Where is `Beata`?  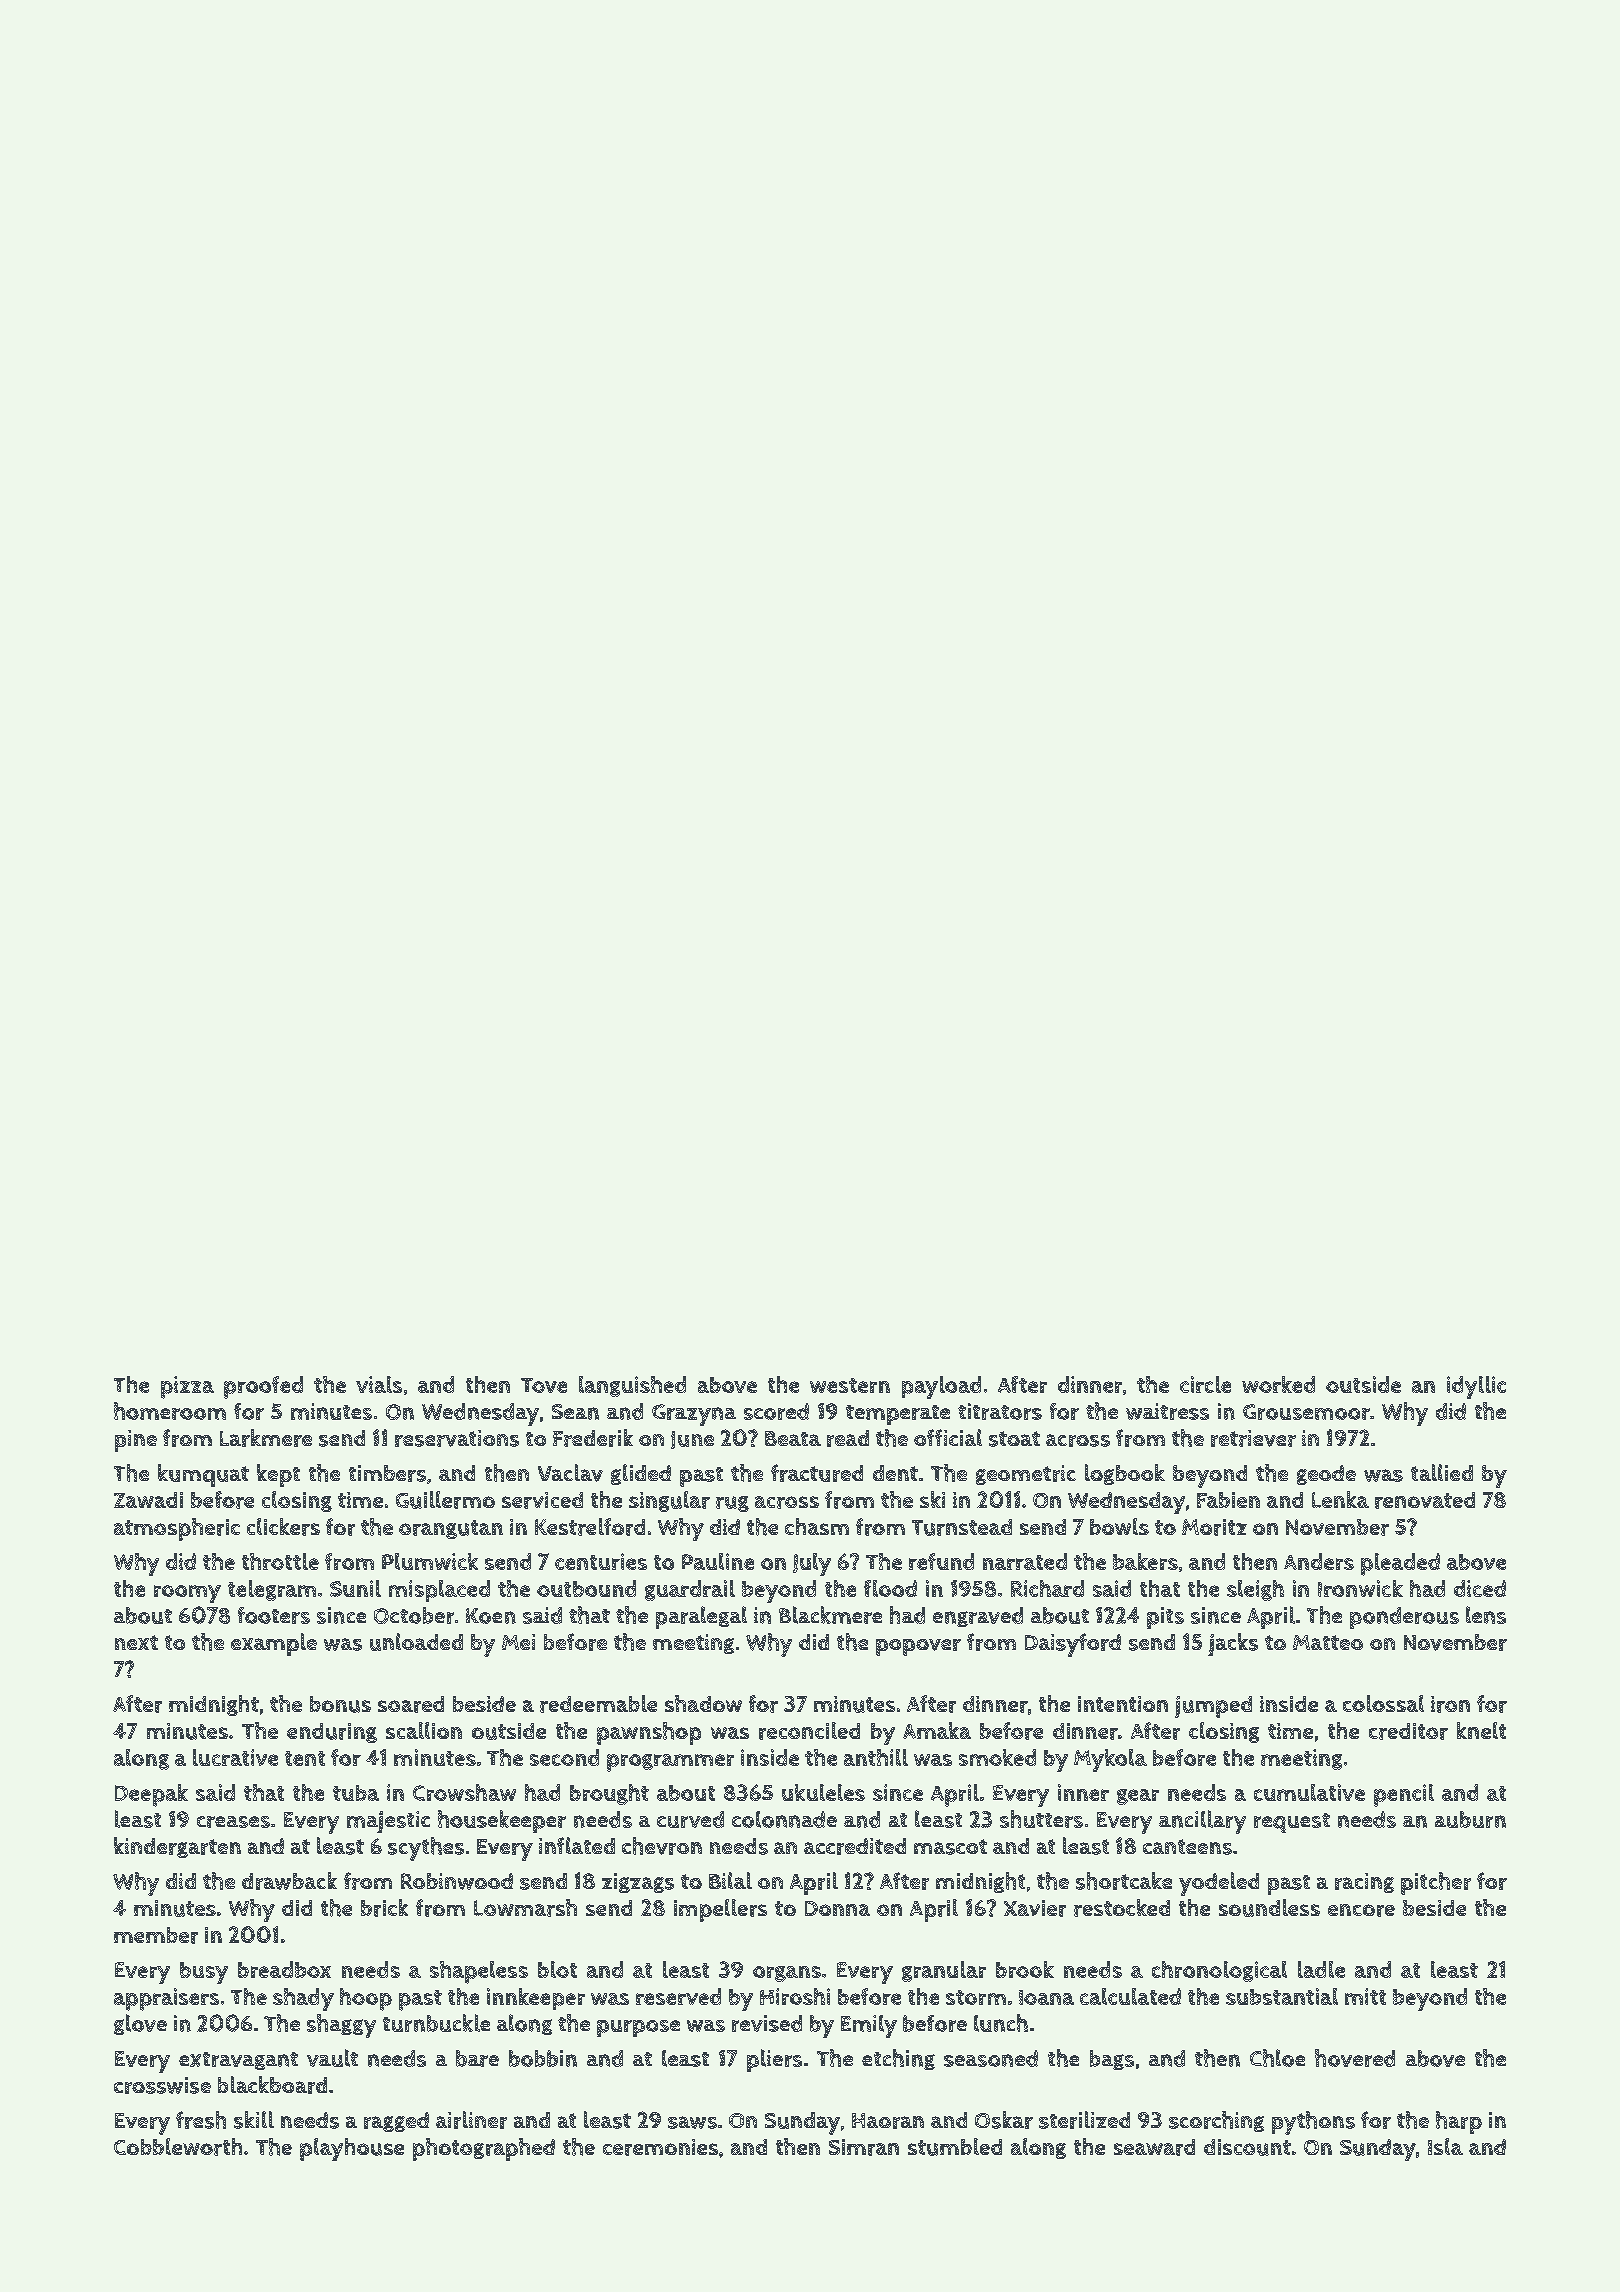
Beata is located at coordinates (793, 1438).
